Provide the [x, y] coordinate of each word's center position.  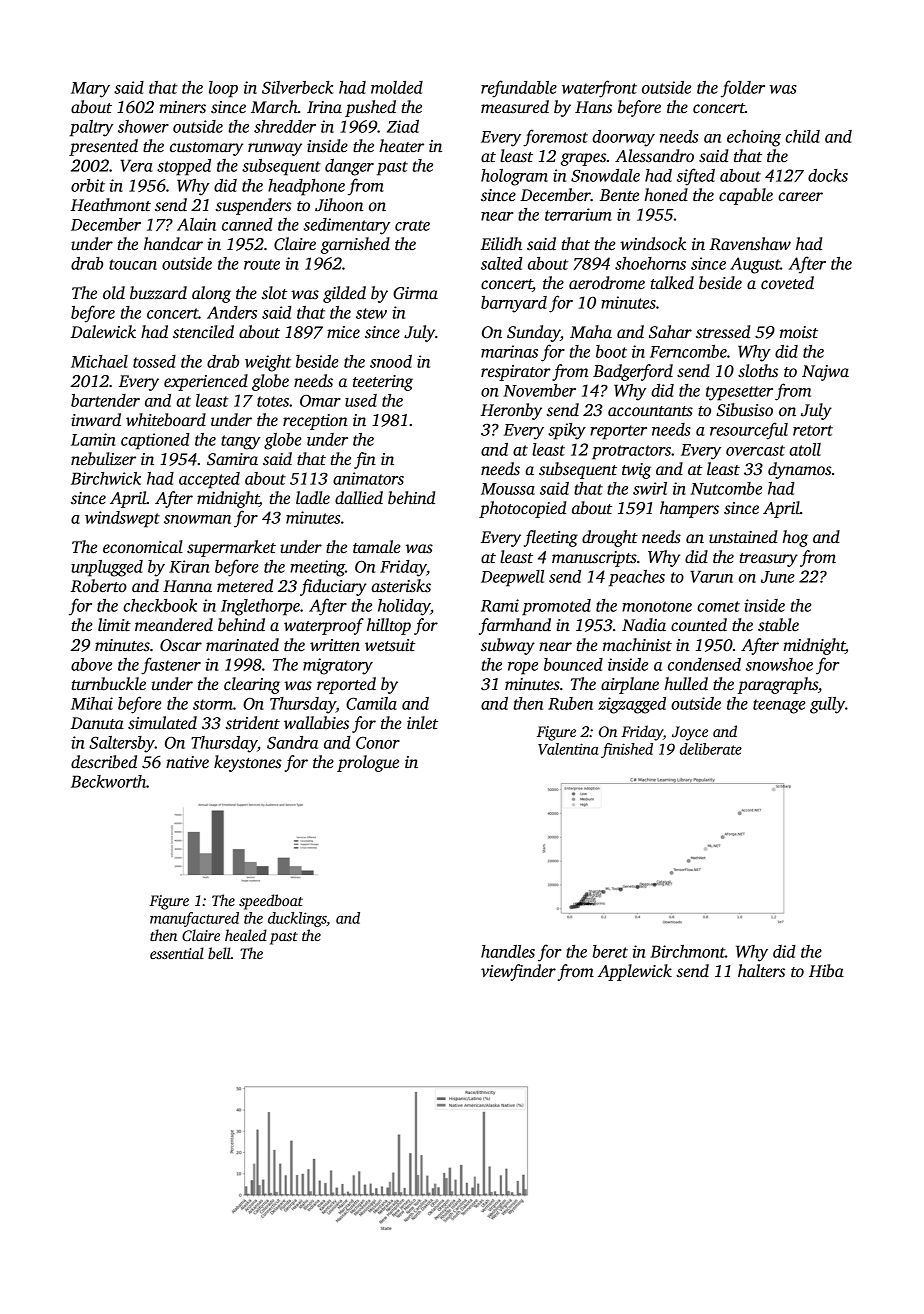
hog [795, 538]
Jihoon [339, 205]
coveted [787, 283]
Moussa [508, 489]
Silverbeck [297, 87]
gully [827, 705]
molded [397, 87]
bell [219, 953]
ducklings [297, 919]
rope [523, 668]
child [802, 136]
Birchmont [687, 951]
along [211, 294]
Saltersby [122, 744]
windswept [122, 519]
